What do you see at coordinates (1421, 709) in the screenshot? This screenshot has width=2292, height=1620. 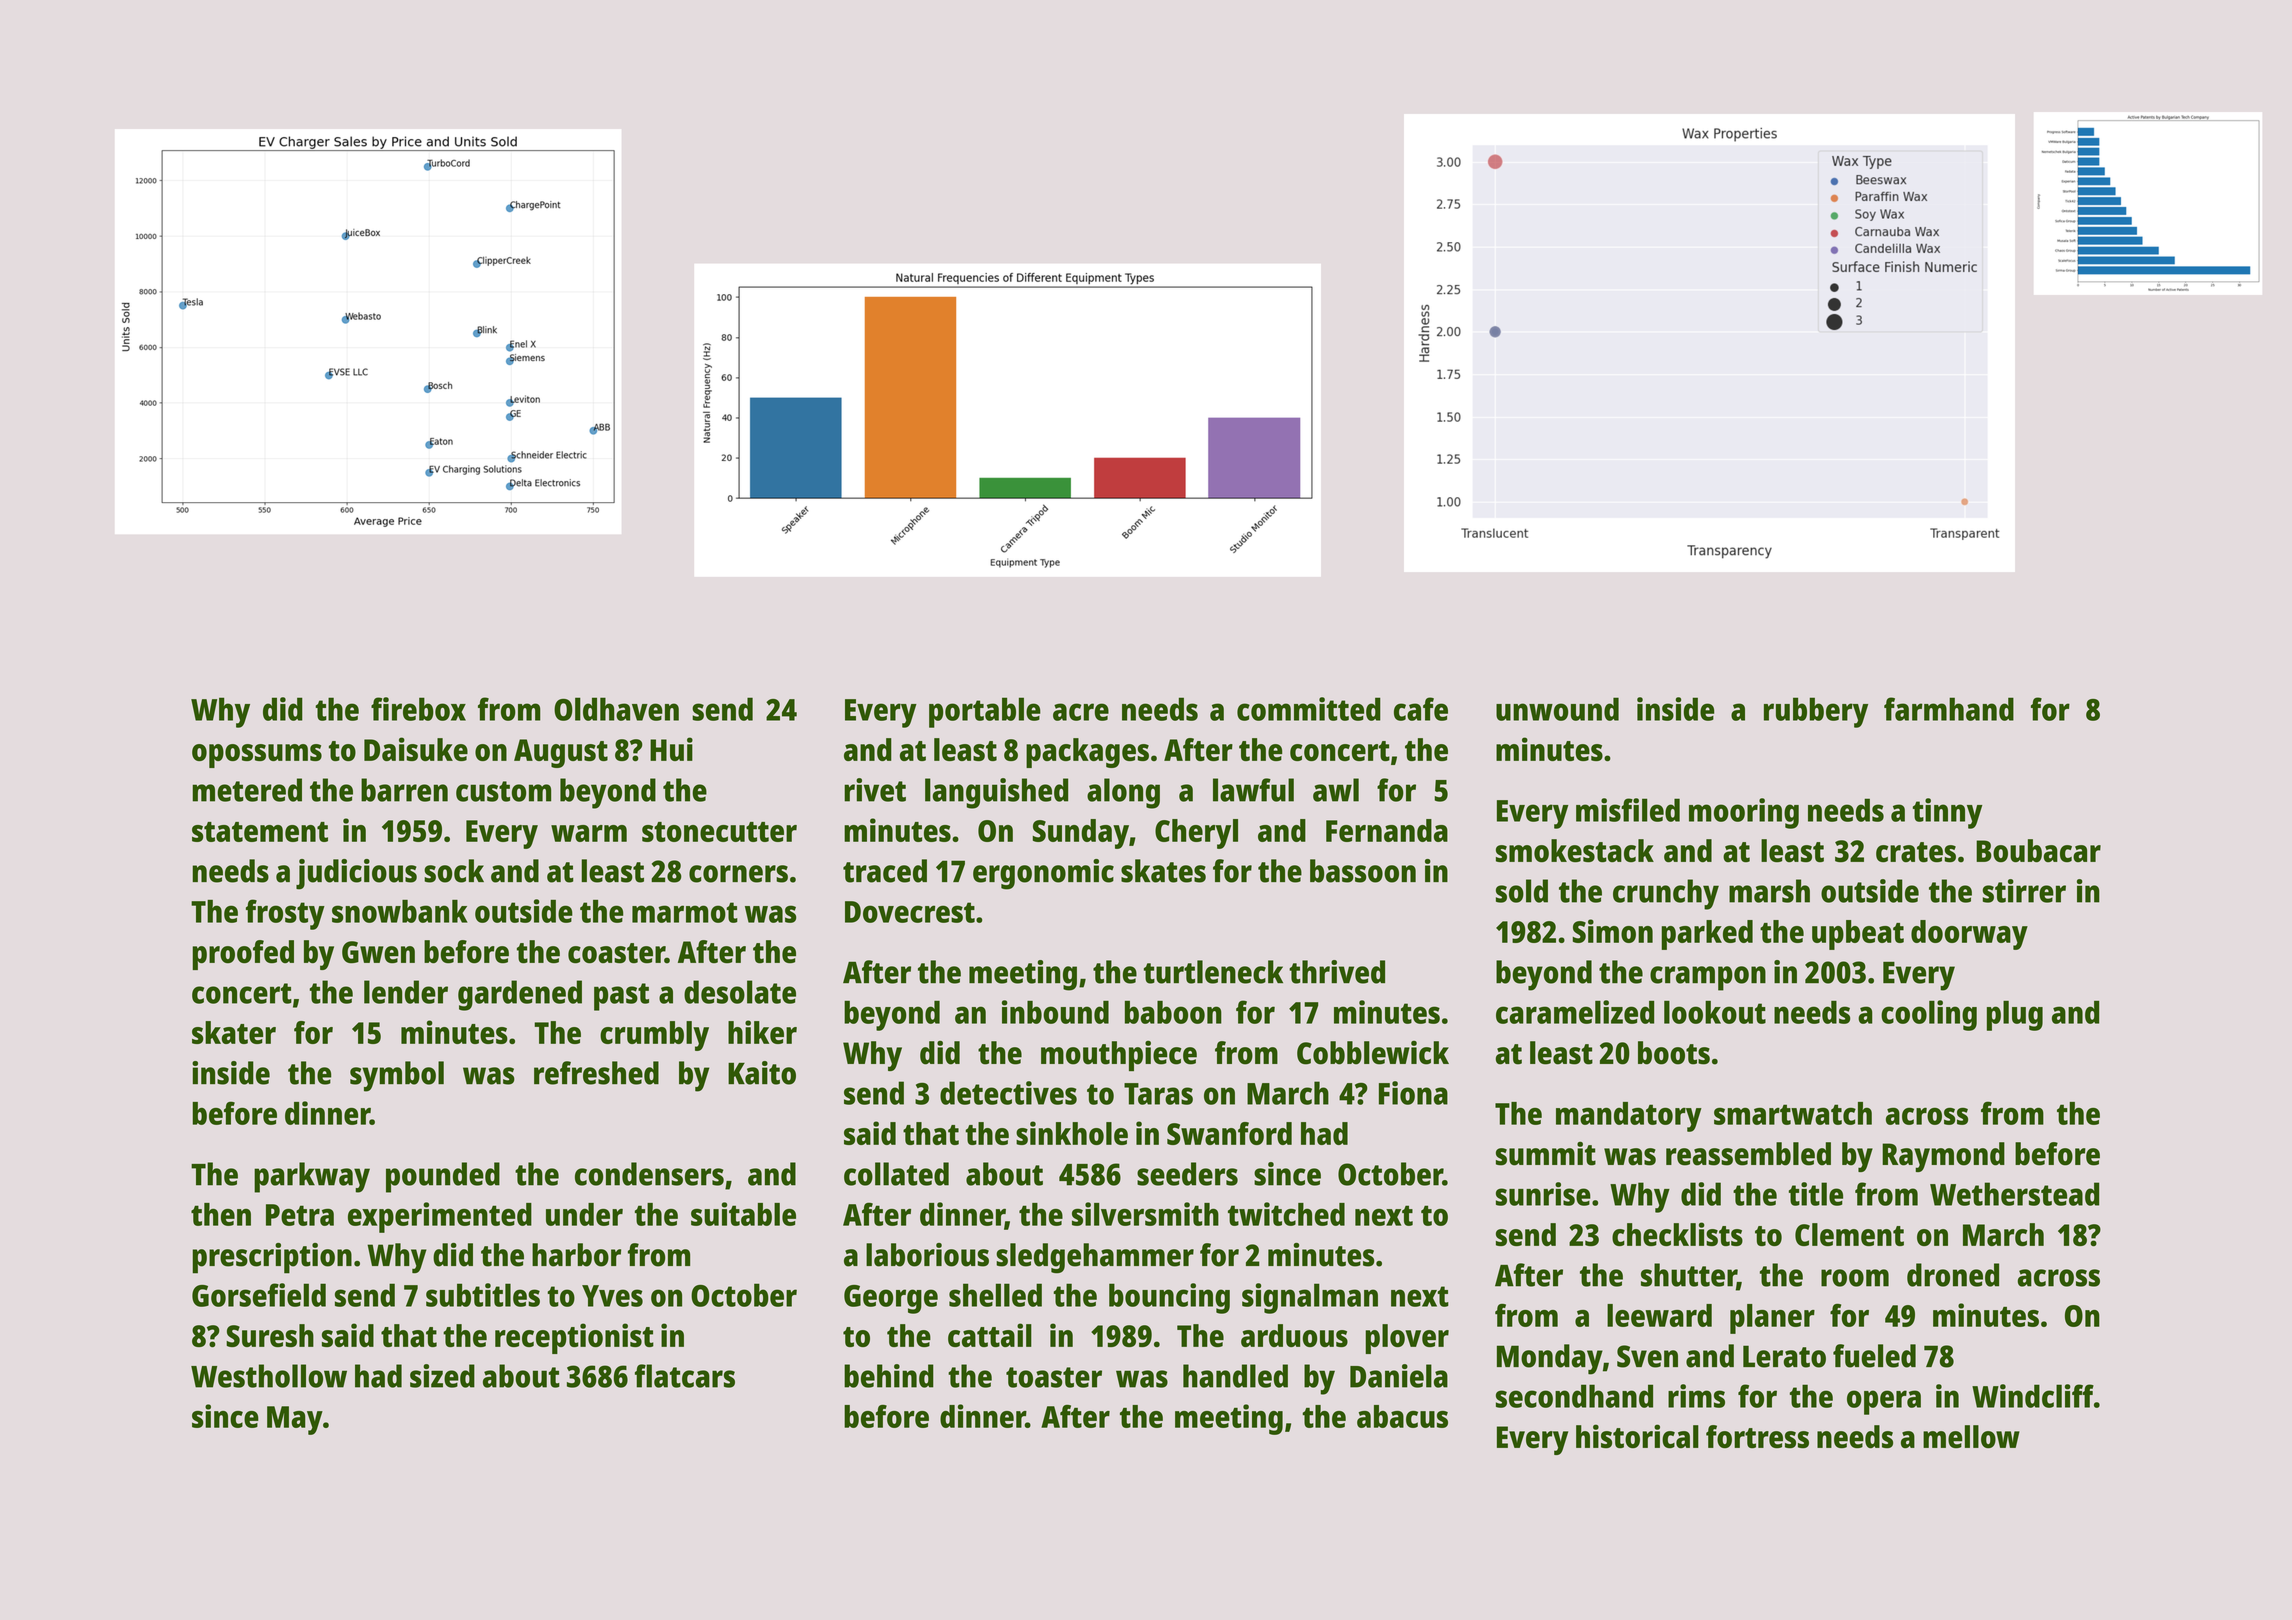 I see `cafe` at bounding box center [1421, 709].
